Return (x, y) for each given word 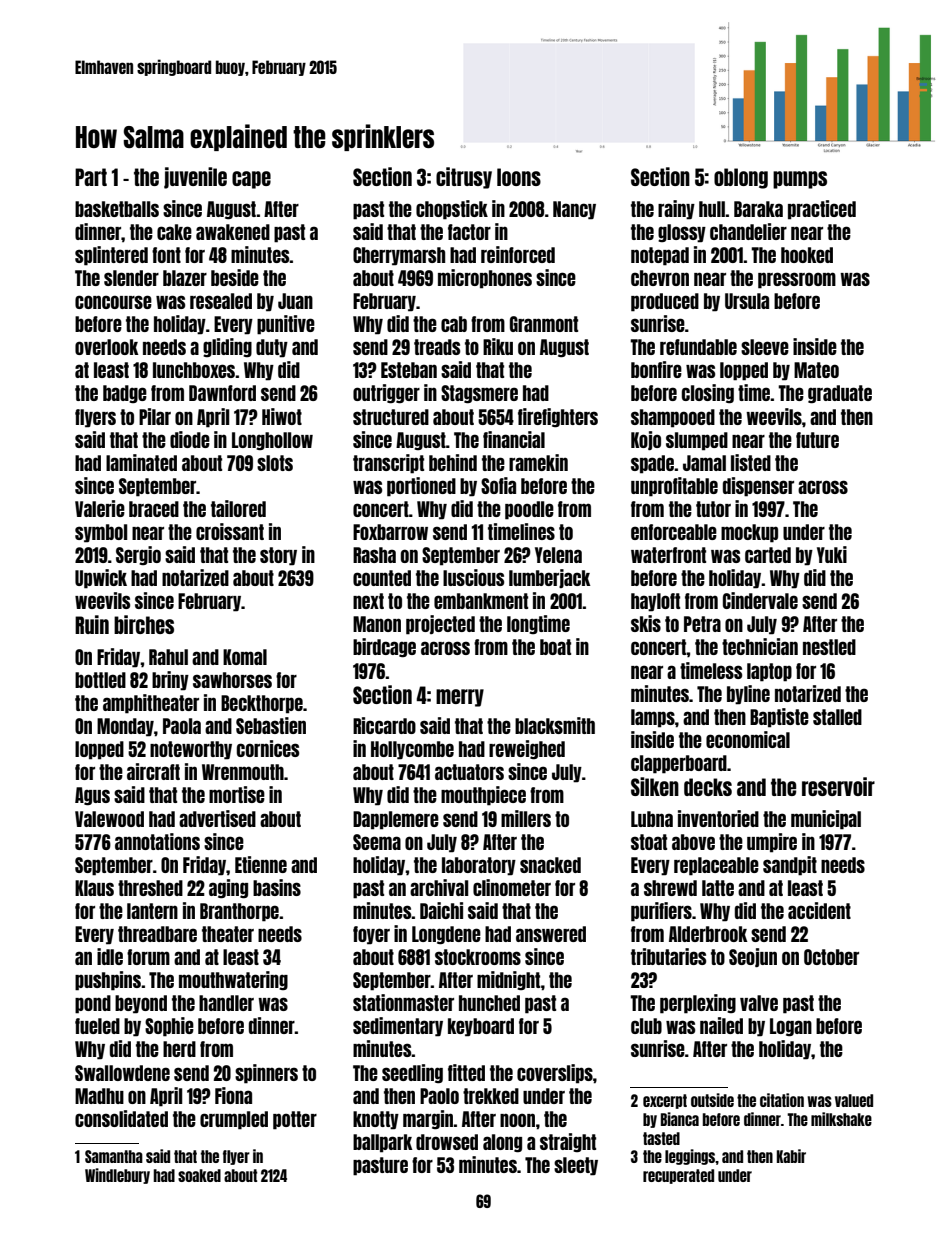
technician (760, 646)
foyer (371, 935)
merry (460, 698)
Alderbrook (708, 934)
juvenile (195, 178)
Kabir (791, 1156)
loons (519, 177)
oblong (741, 178)
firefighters (558, 418)
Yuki (832, 554)
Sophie (169, 1027)
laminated (141, 462)
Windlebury (117, 1176)
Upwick (101, 579)
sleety (576, 1166)
